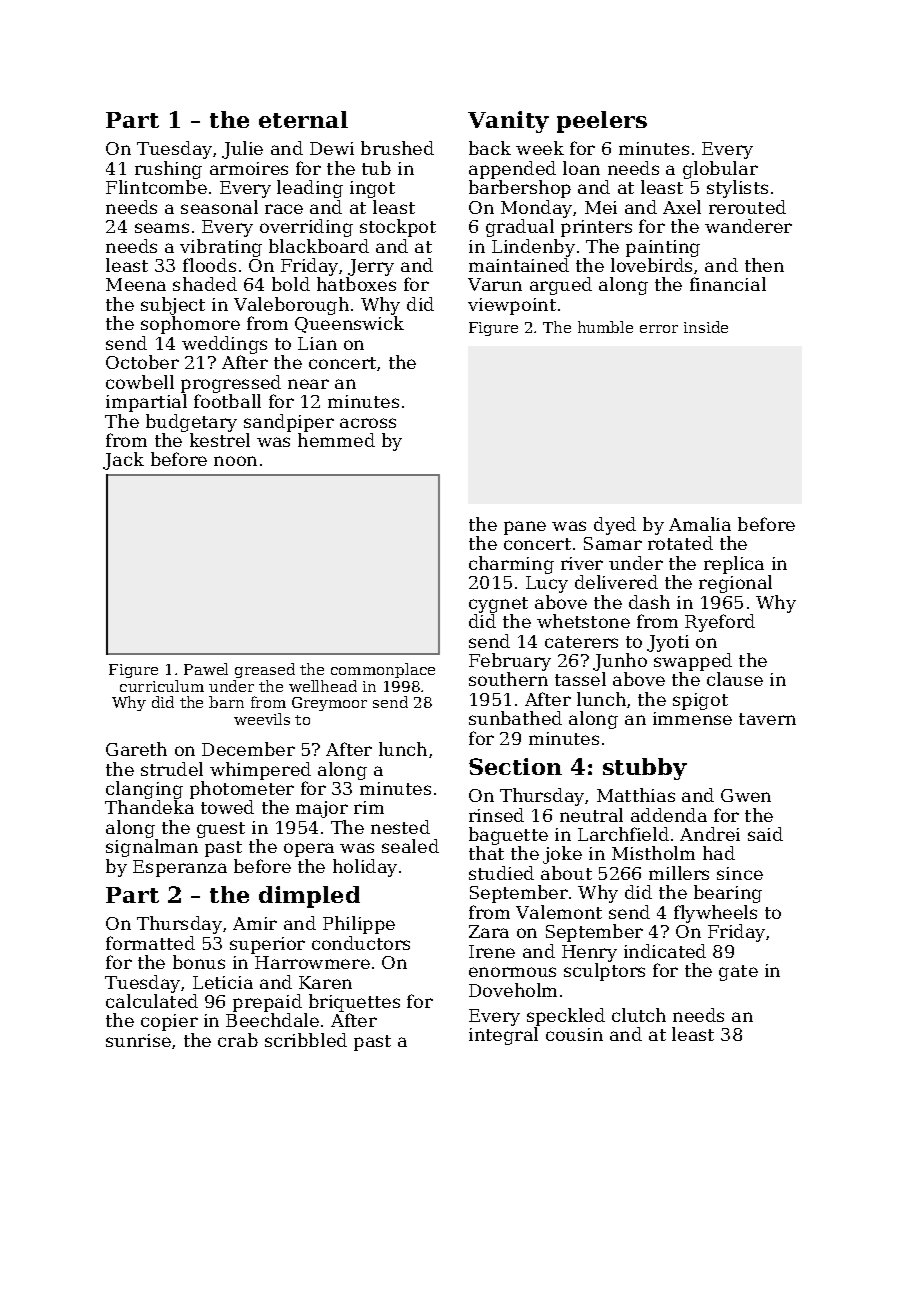  What do you see at coordinates (150, 943) in the screenshot?
I see `formatted` at bounding box center [150, 943].
